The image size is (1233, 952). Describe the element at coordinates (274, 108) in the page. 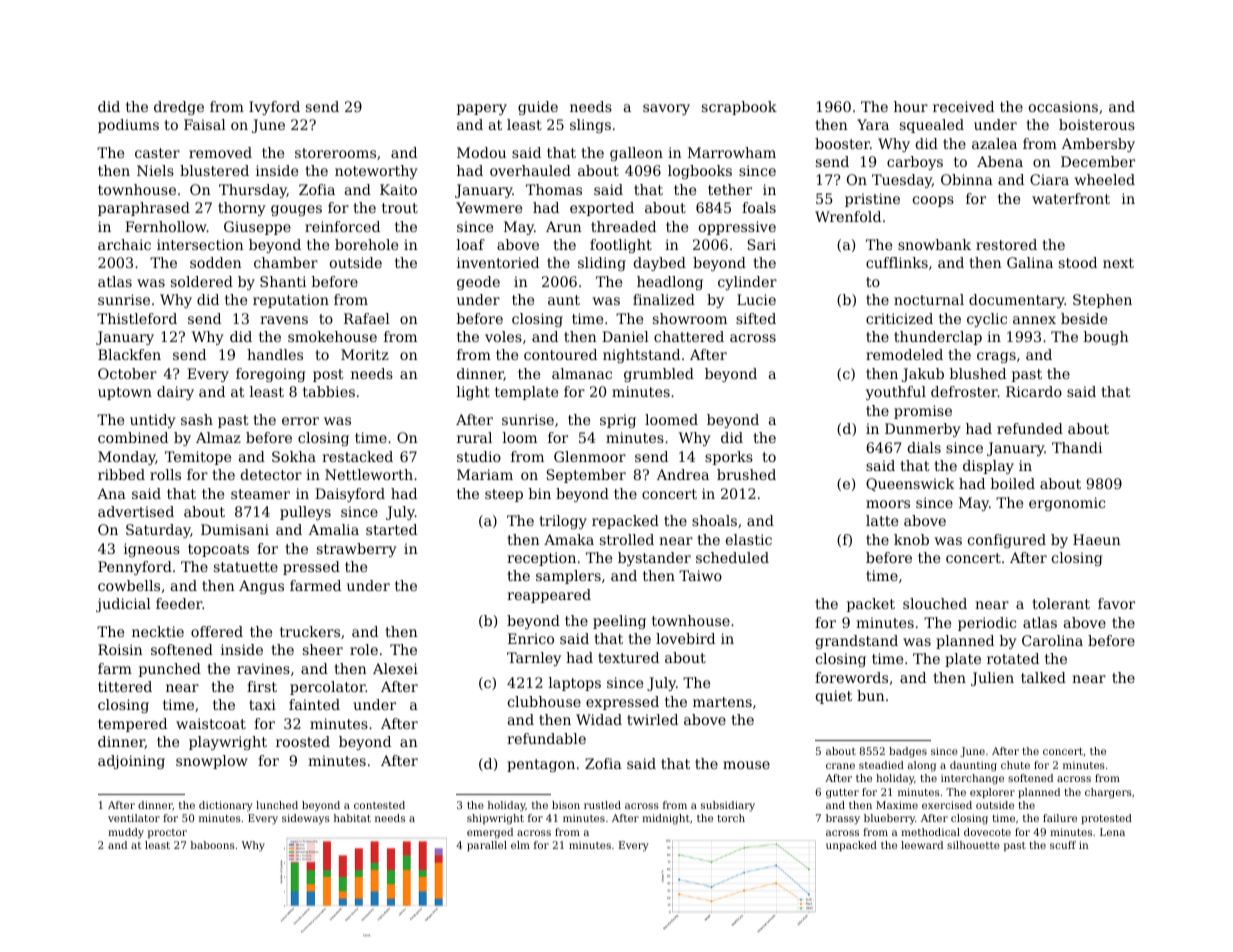

I see `Ivyford` at that location.
